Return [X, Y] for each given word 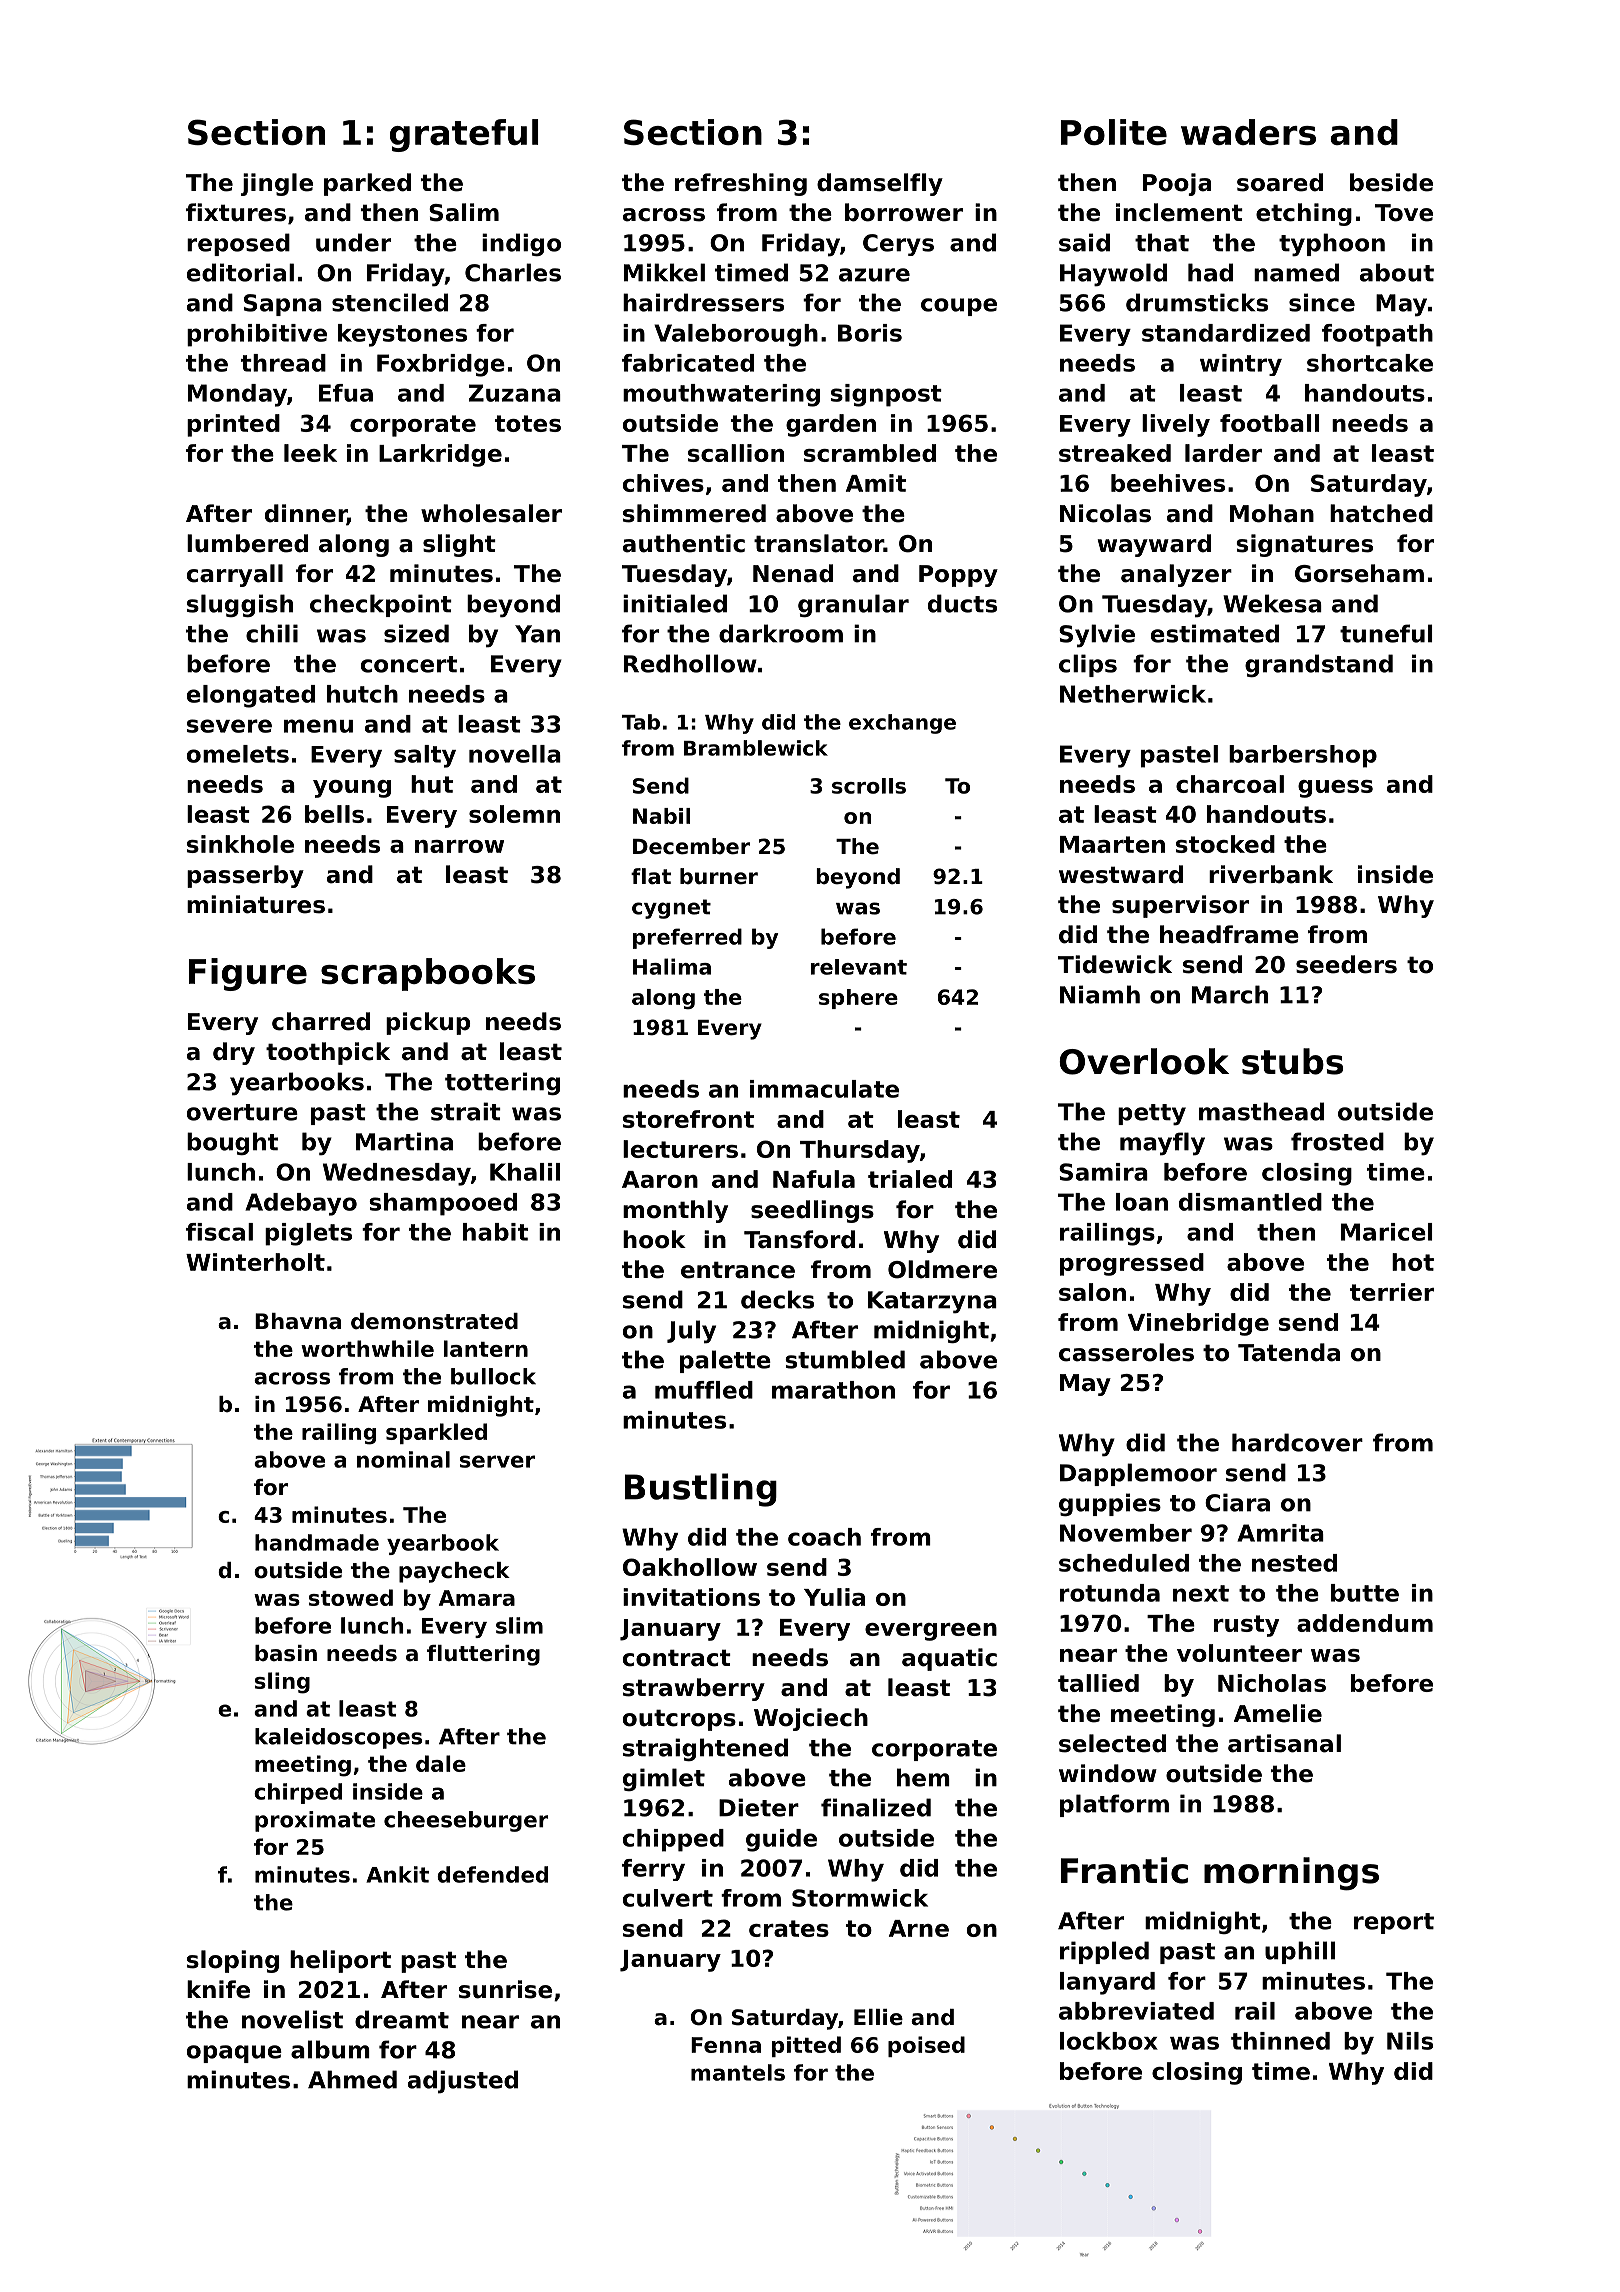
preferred [687, 938]
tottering [502, 1083]
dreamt [402, 2019]
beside [1391, 182]
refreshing [741, 184]
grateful [464, 135]
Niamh [1100, 994]
